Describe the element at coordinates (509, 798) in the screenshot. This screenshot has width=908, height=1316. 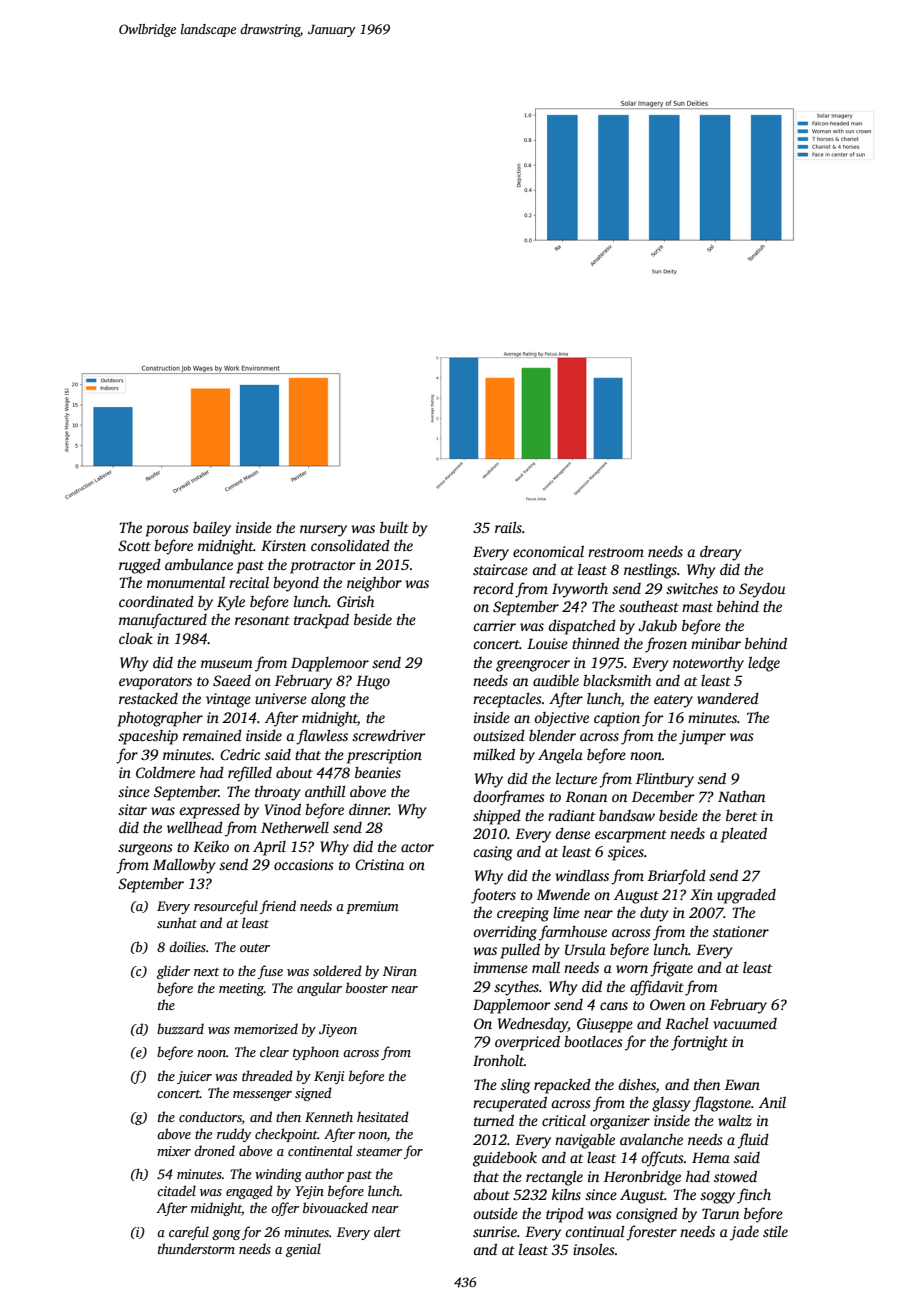
I see `doorframes` at that location.
